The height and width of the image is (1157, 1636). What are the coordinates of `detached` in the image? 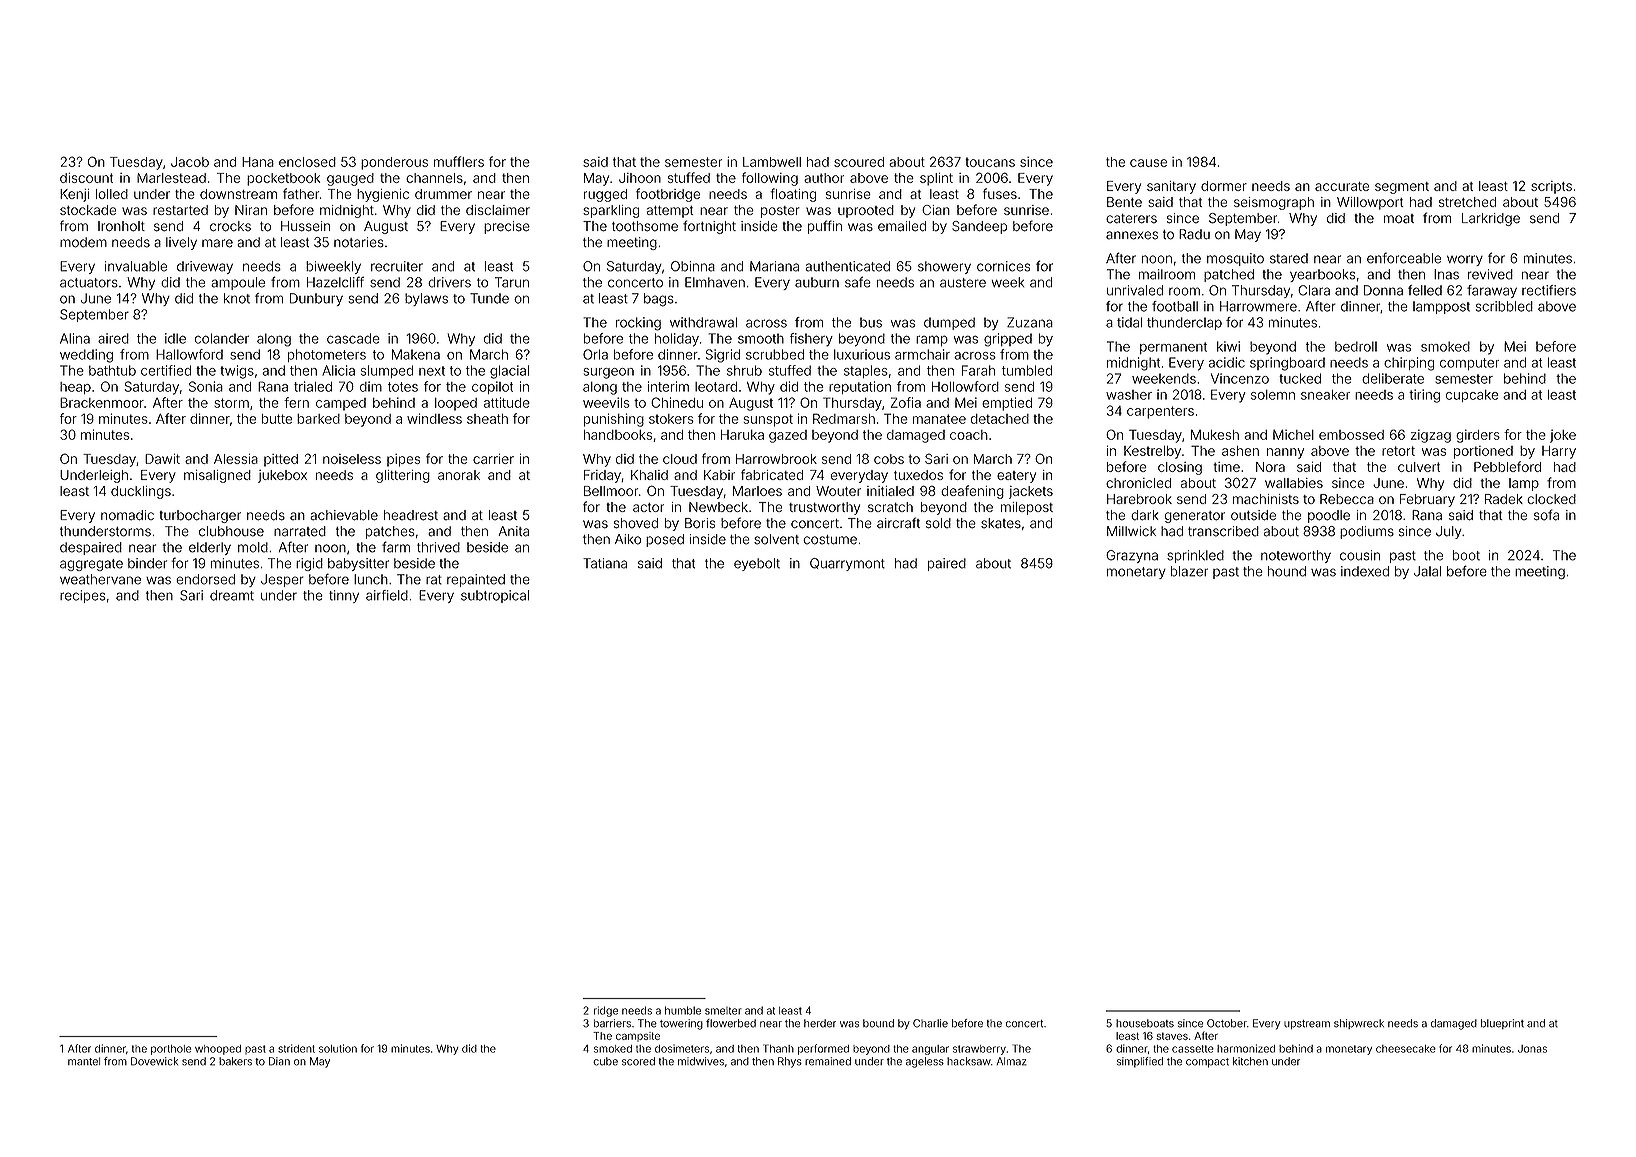 It's located at (1000, 419).
